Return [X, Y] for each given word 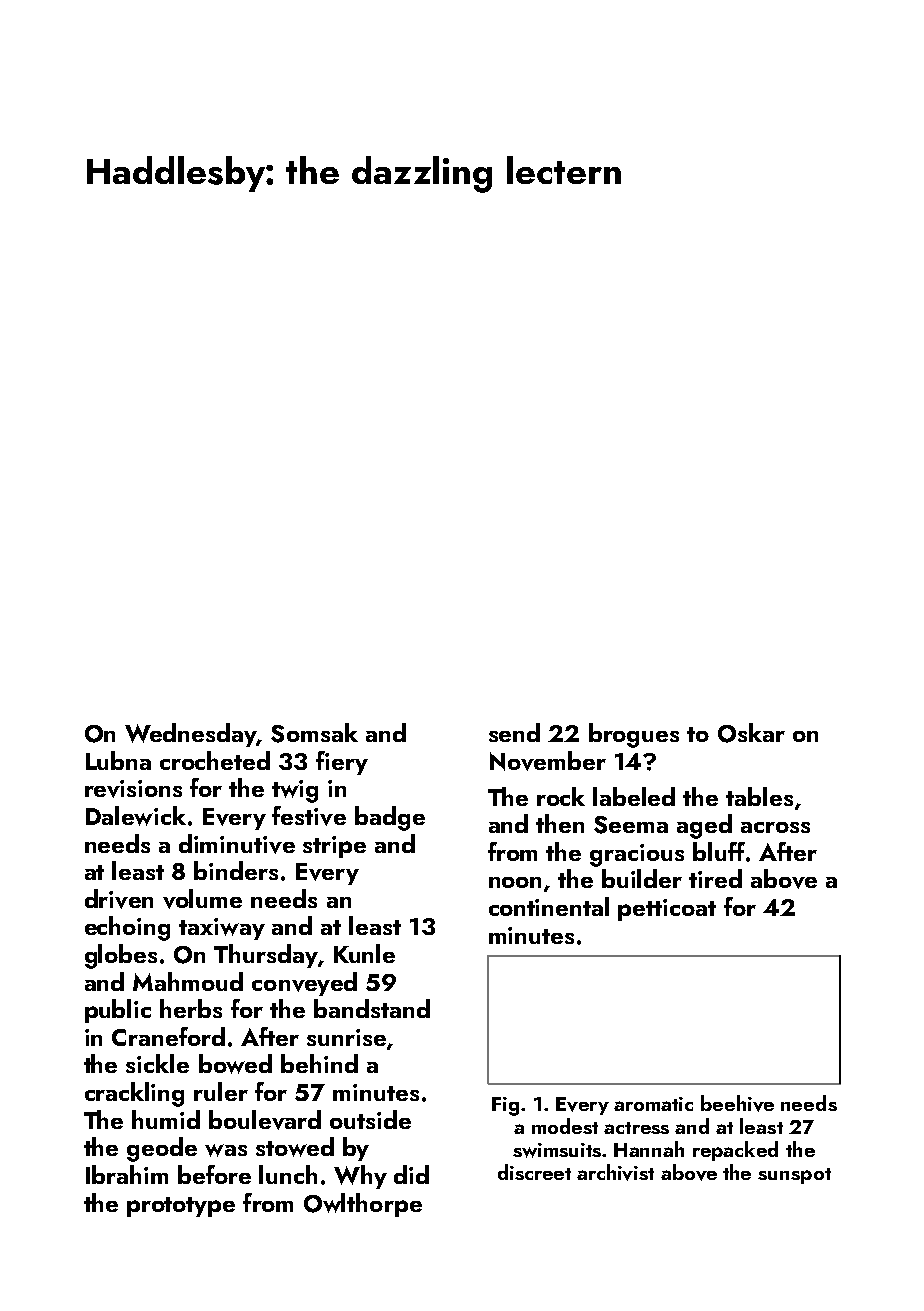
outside [370, 1119]
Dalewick [136, 816]
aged [704, 826]
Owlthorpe [363, 1205]
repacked [735, 1151]
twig [295, 791]
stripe [334, 847]
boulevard [265, 1120]
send [514, 732]
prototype [181, 1207]
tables [759, 796]
